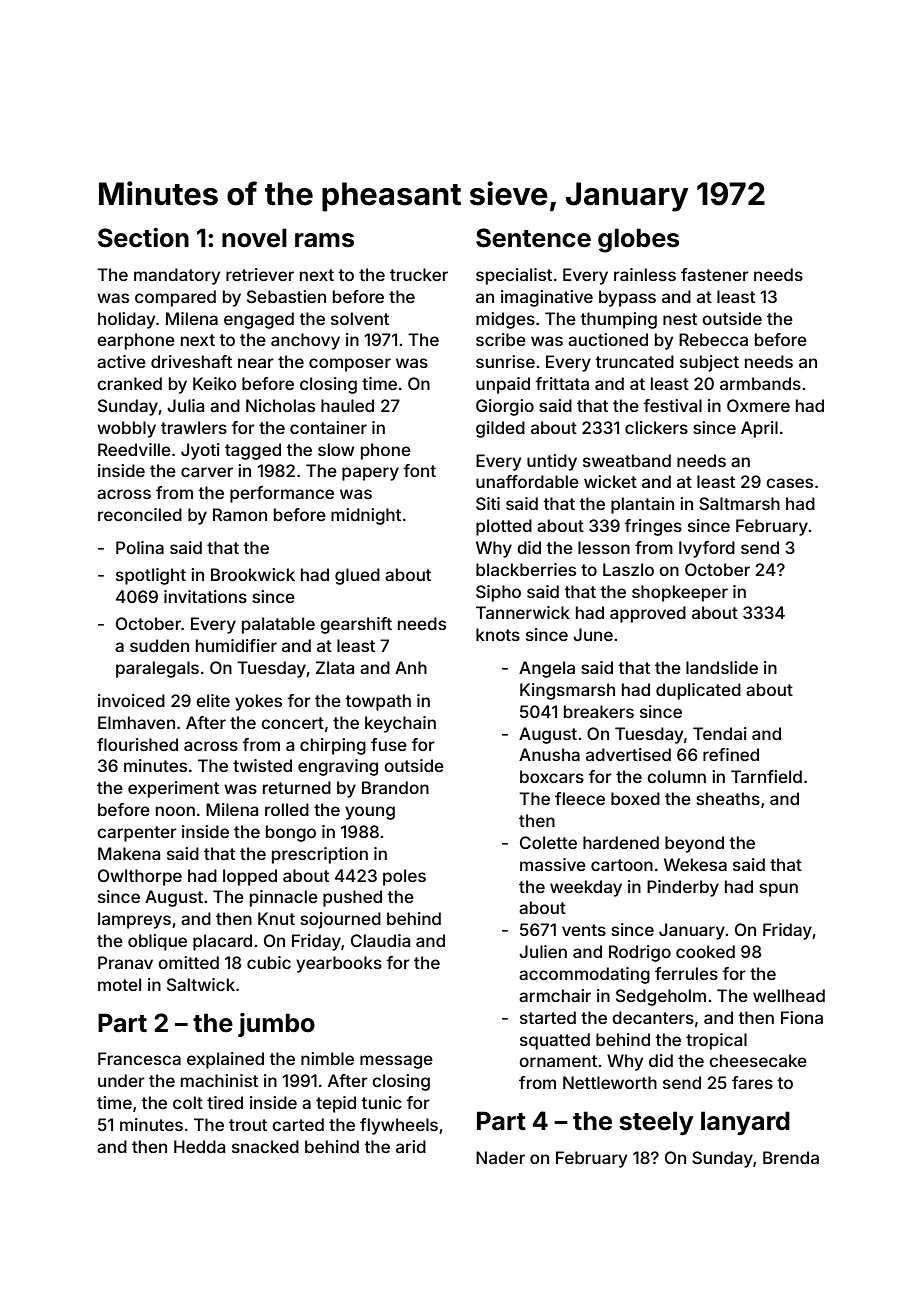 The width and height of the screenshot is (924, 1311). I want to click on lopped, so click(250, 877).
